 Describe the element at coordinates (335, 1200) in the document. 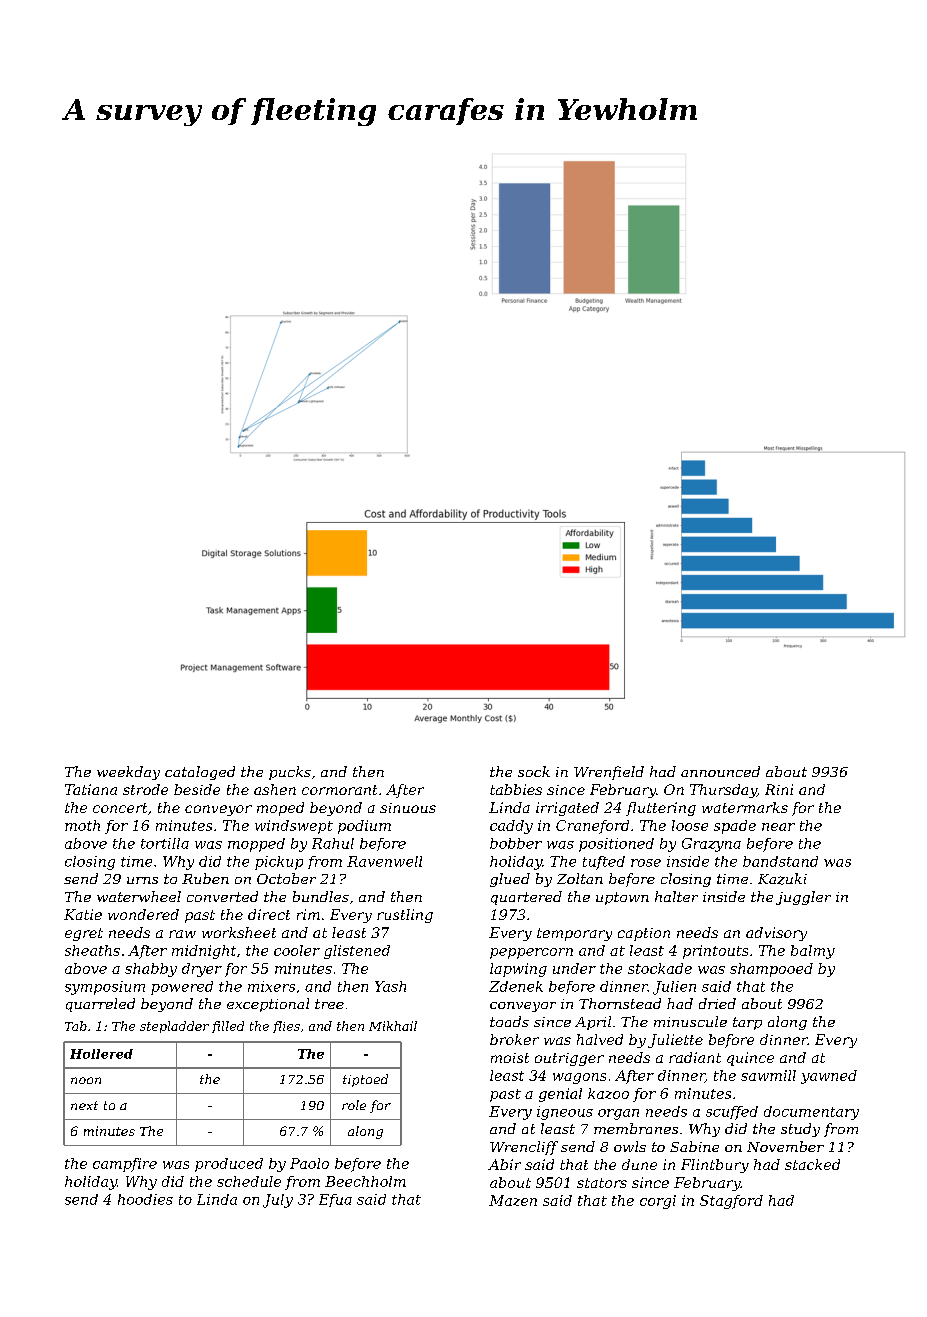

I see `Efua` at that location.
